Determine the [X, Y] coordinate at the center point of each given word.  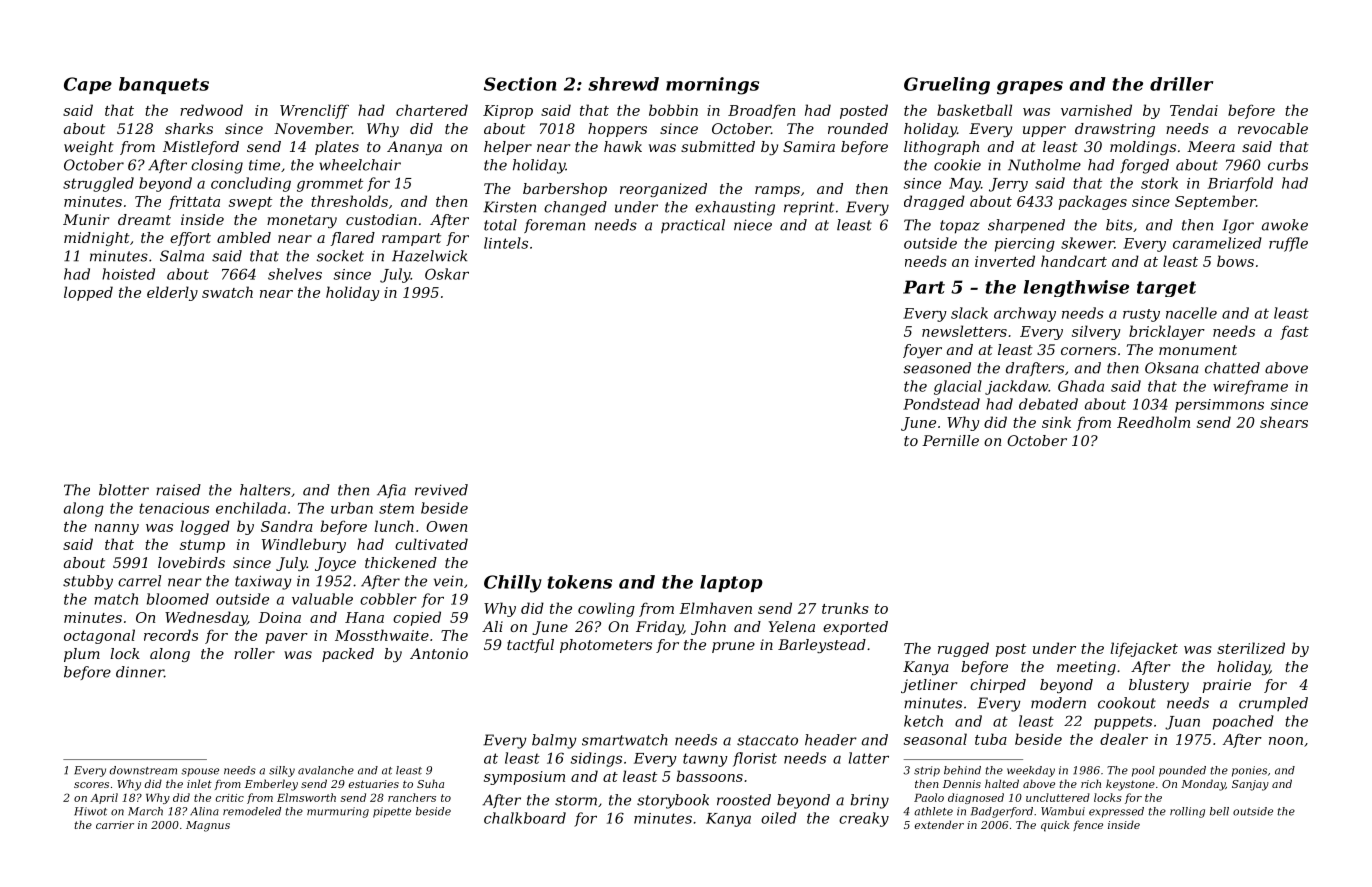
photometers [606, 646]
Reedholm [1153, 422]
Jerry [1008, 185]
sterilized [1251, 648]
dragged [934, 202]
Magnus [208, 826]
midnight [97, 239]
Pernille [950, 440]
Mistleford [201, 148]
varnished [1096, 110]
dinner [140, 672]
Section [520, 84]
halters [265, 490]
